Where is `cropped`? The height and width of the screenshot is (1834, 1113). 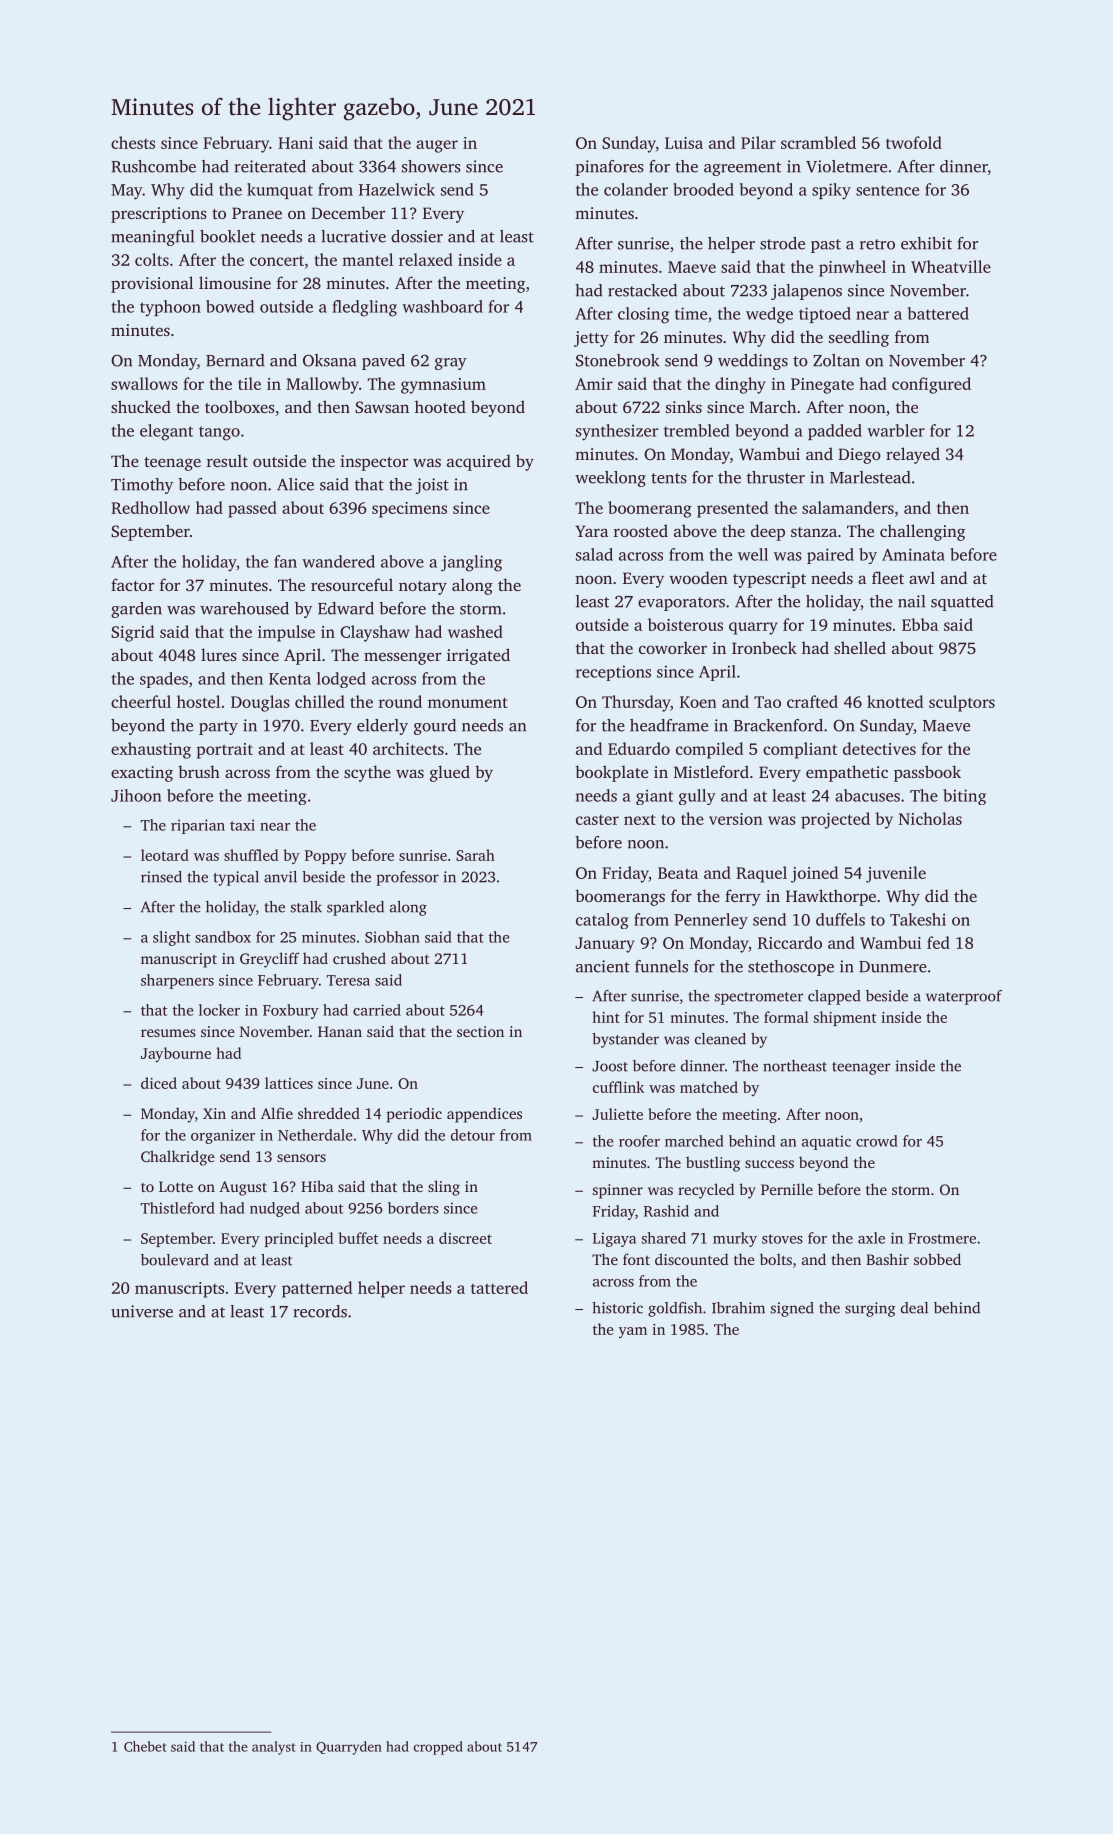 cropped is located at coordinates (438, 1748).
